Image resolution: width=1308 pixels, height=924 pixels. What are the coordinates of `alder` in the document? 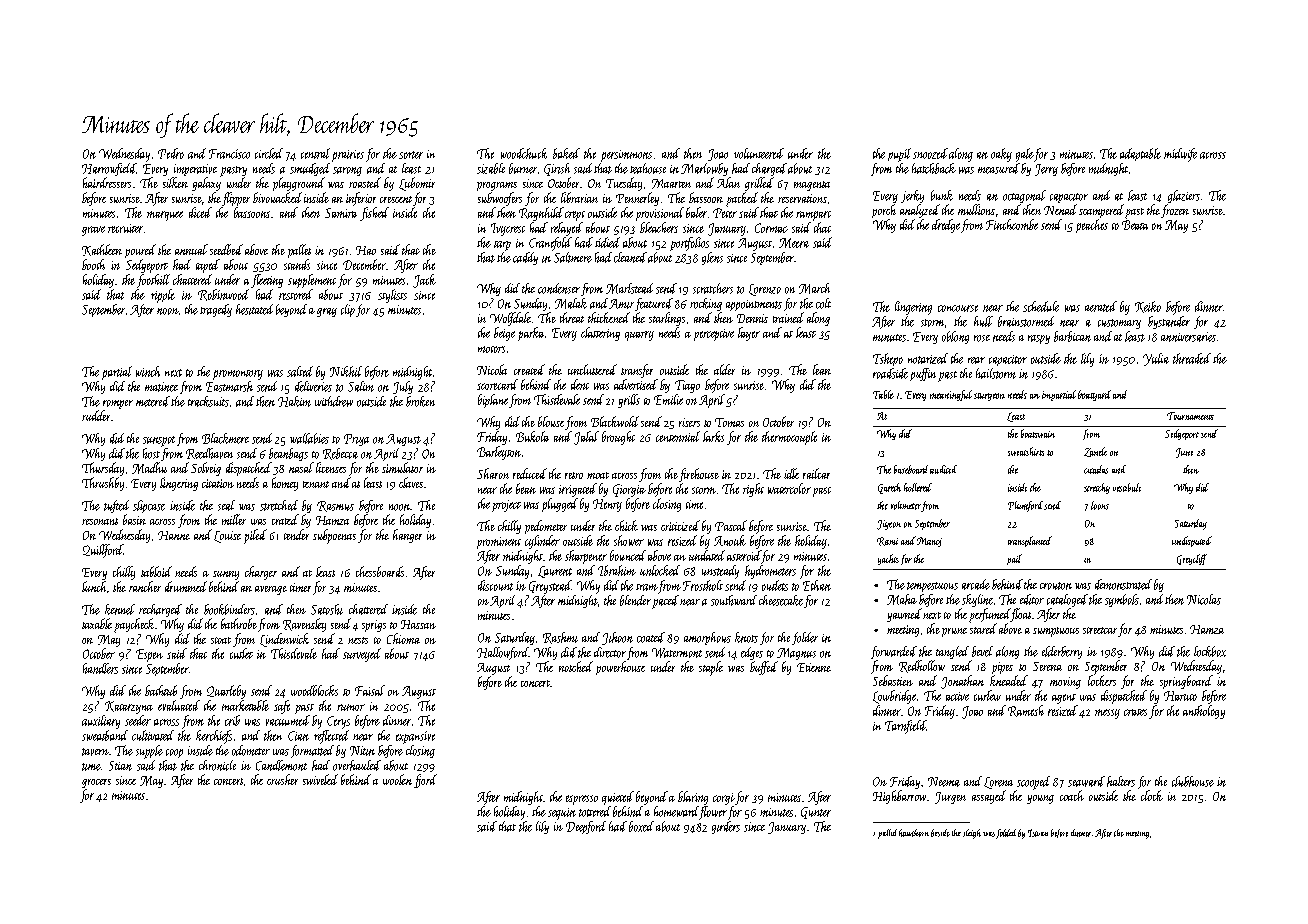 It's located at (724, 369).
